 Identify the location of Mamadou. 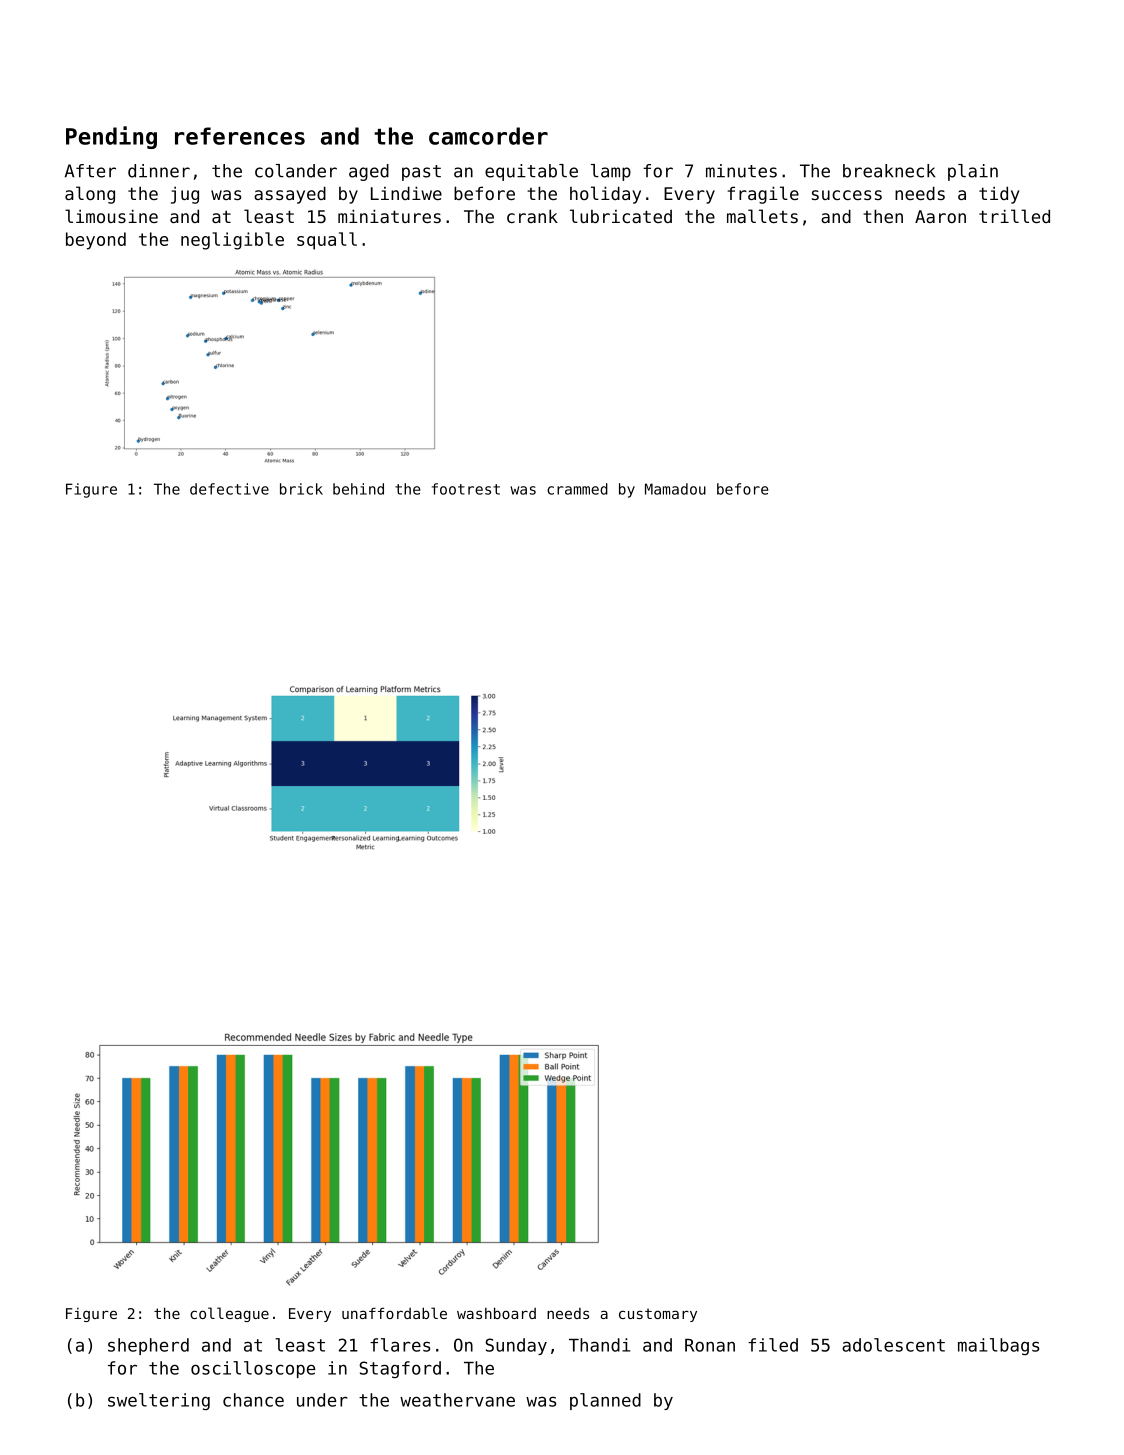
(675, 489).
